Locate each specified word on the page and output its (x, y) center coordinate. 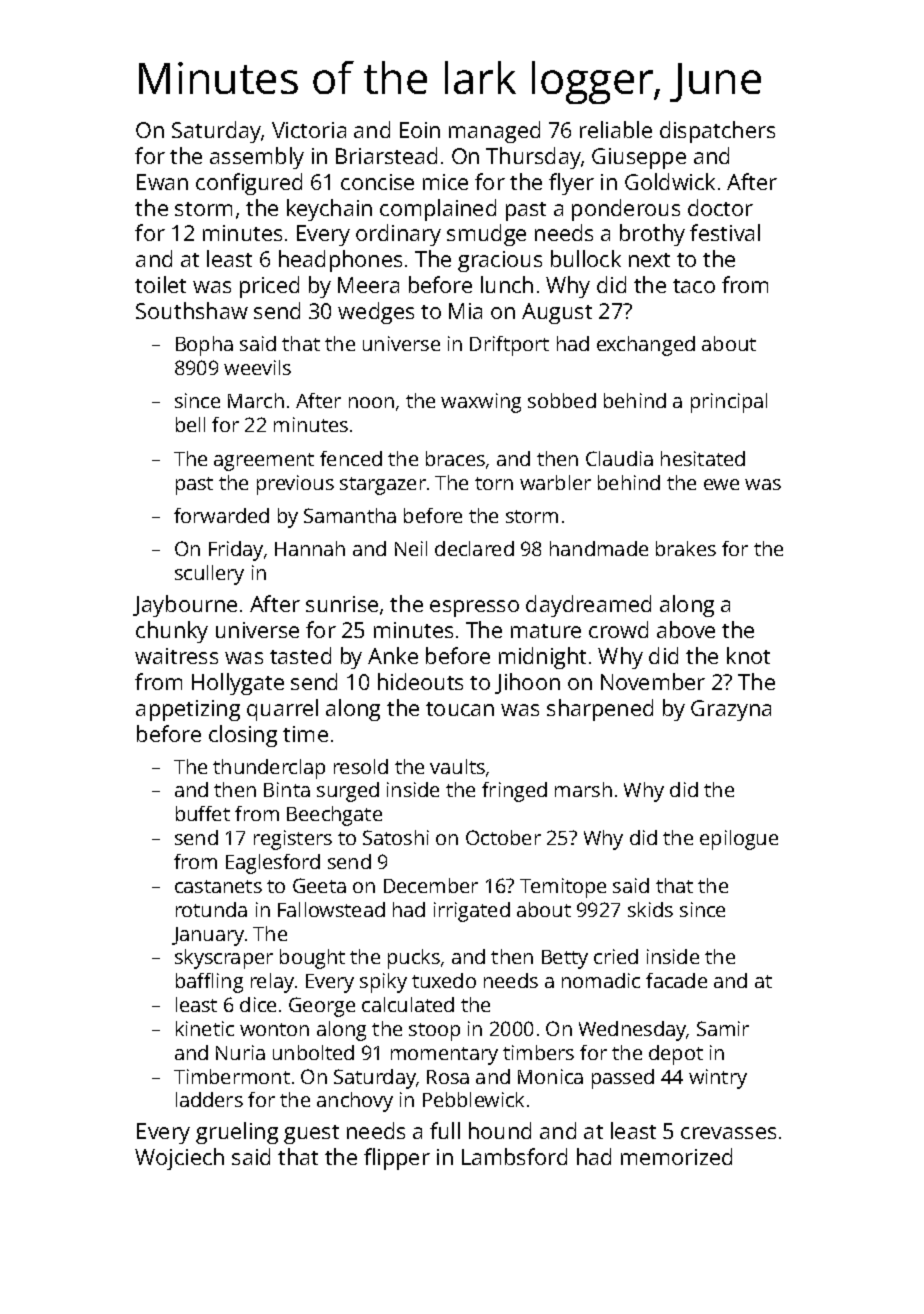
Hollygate (238, 684)
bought (312, 959)
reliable (616, 129)
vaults (457, 766)
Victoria (309, 130)
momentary (444, 1056)
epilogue (739, 840)
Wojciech (179, 1159)
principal (729, 403)
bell (190, 424)
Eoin (420, 130)
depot (676, 1055)
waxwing (481, 403)
